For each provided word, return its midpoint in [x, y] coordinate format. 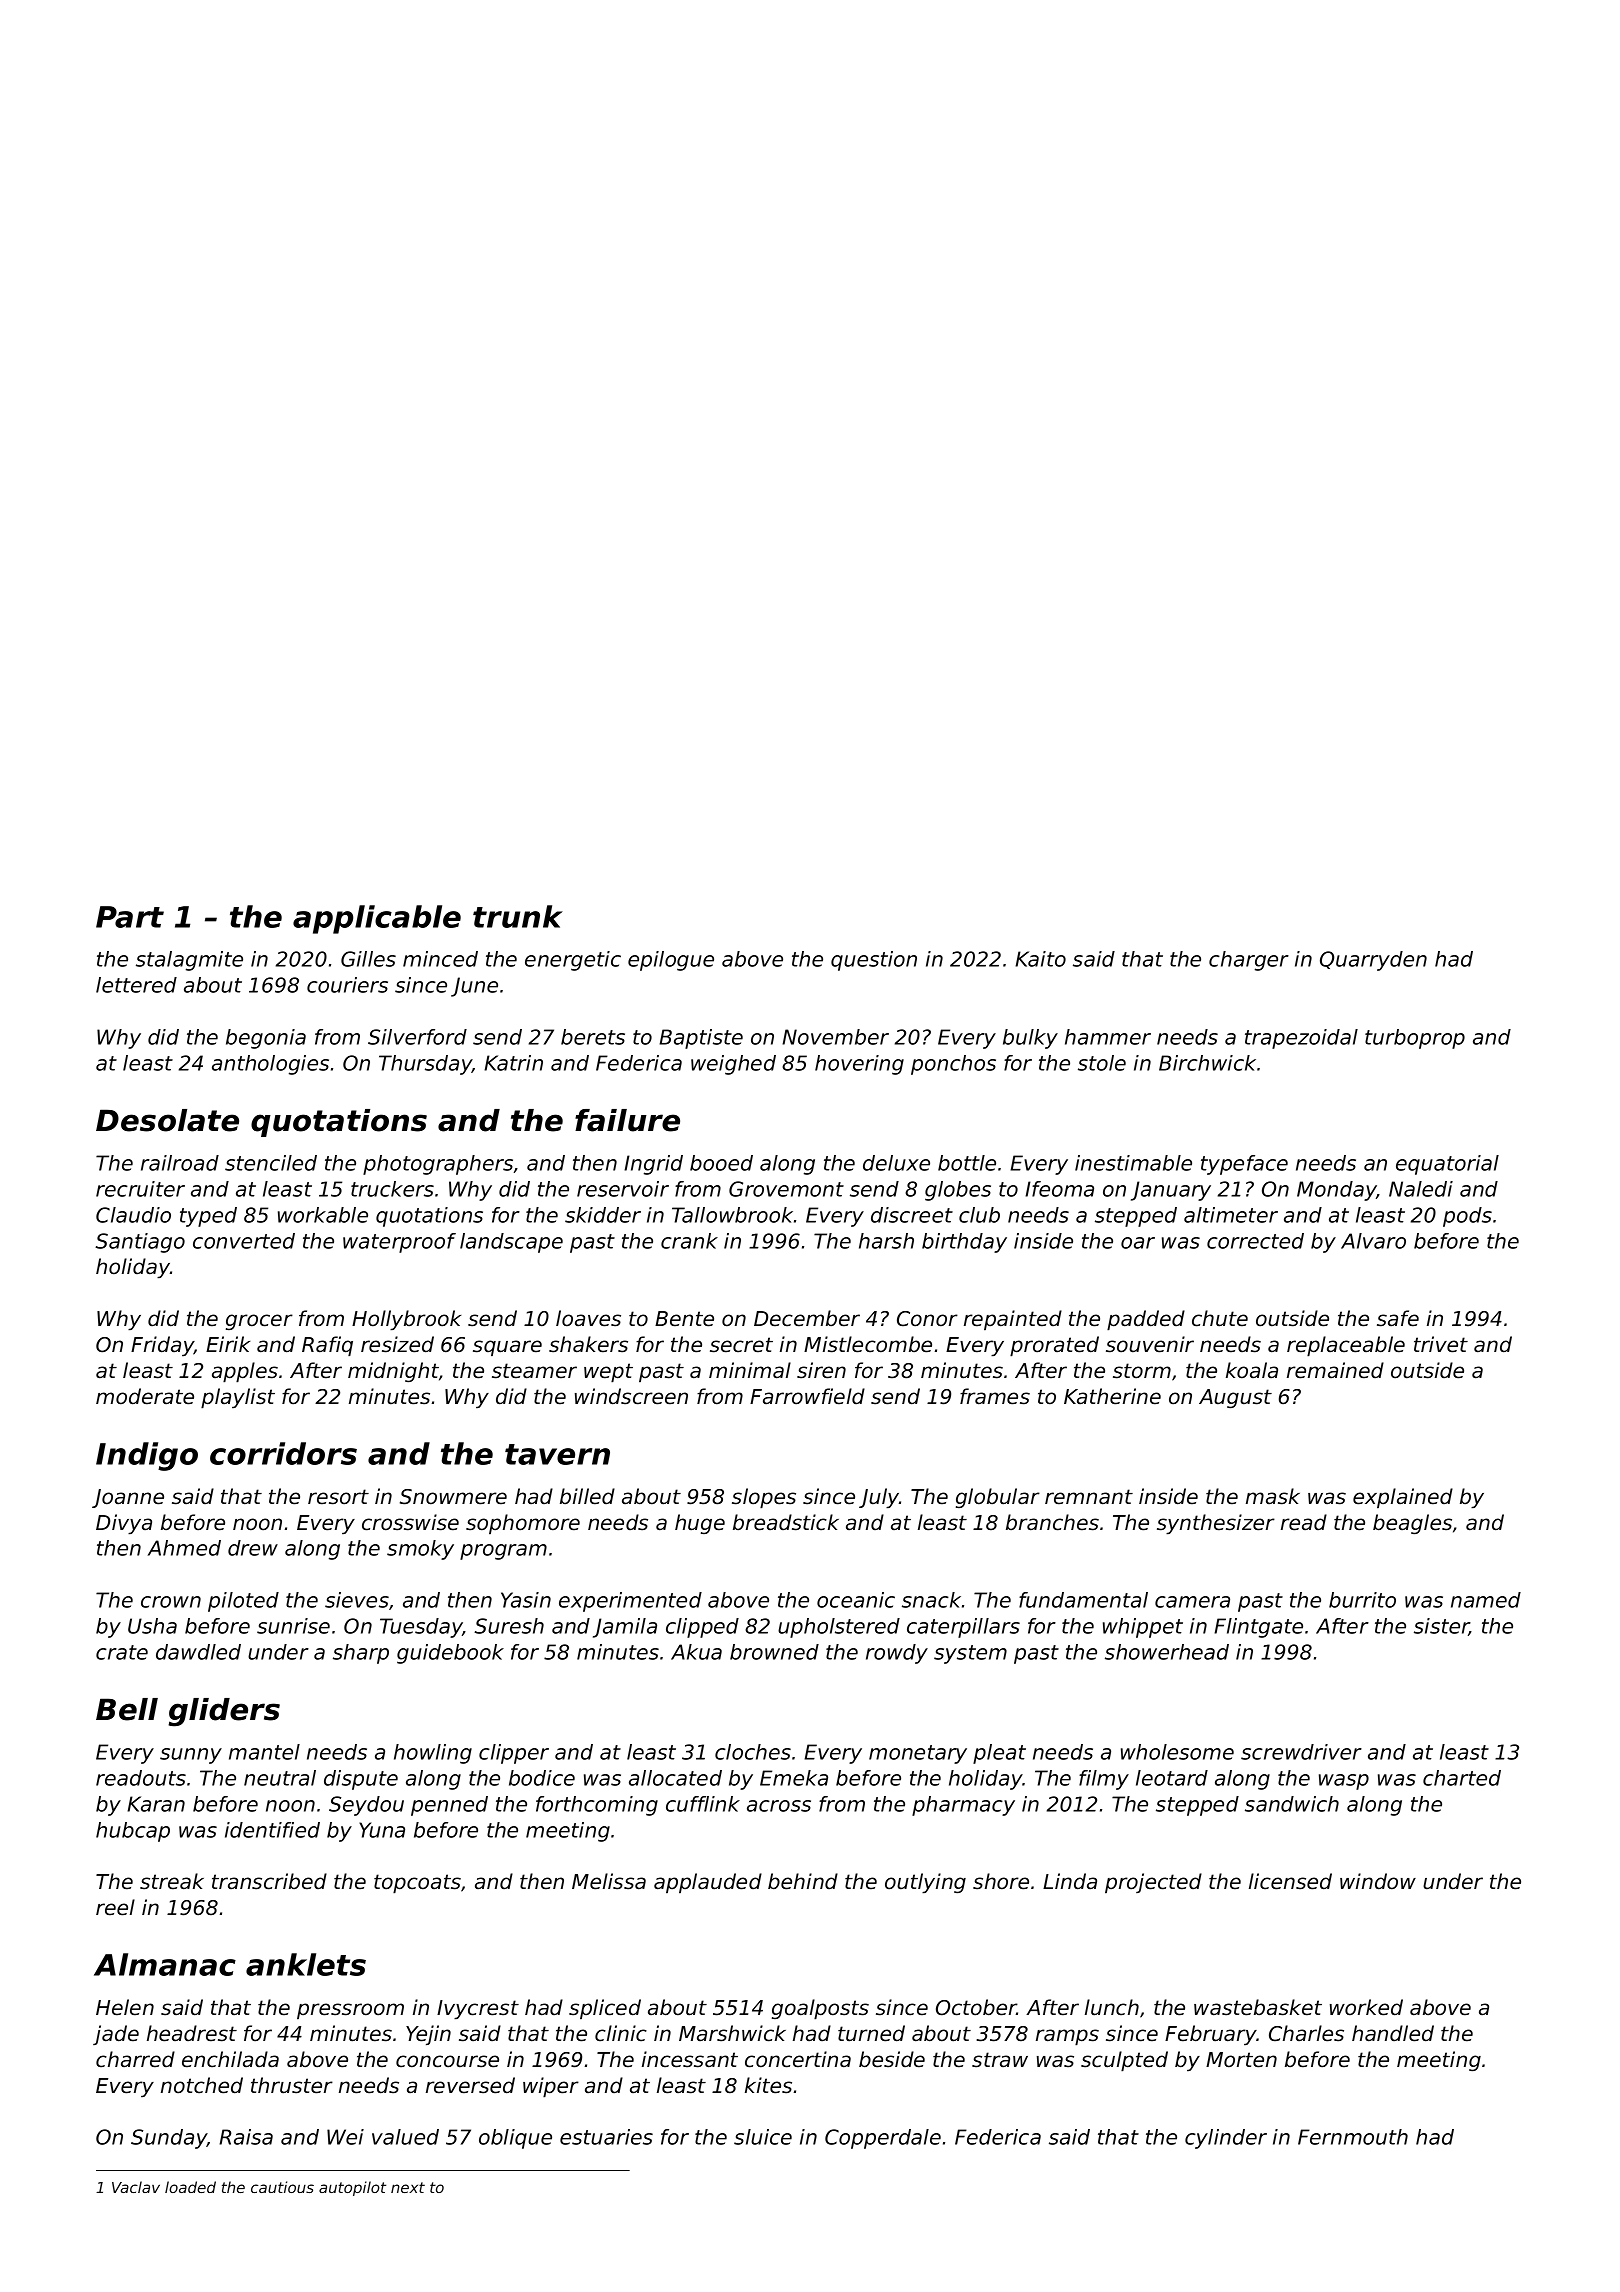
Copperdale [883, 2139]
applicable [377, 919]
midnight [393, 1372]
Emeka [794, 1778]
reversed [470, 2085]
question [874, 961]
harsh [886, 1241]
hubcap [133, 1832]
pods [1467, 1217]
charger [1249, 961]
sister [1441, 1627]
